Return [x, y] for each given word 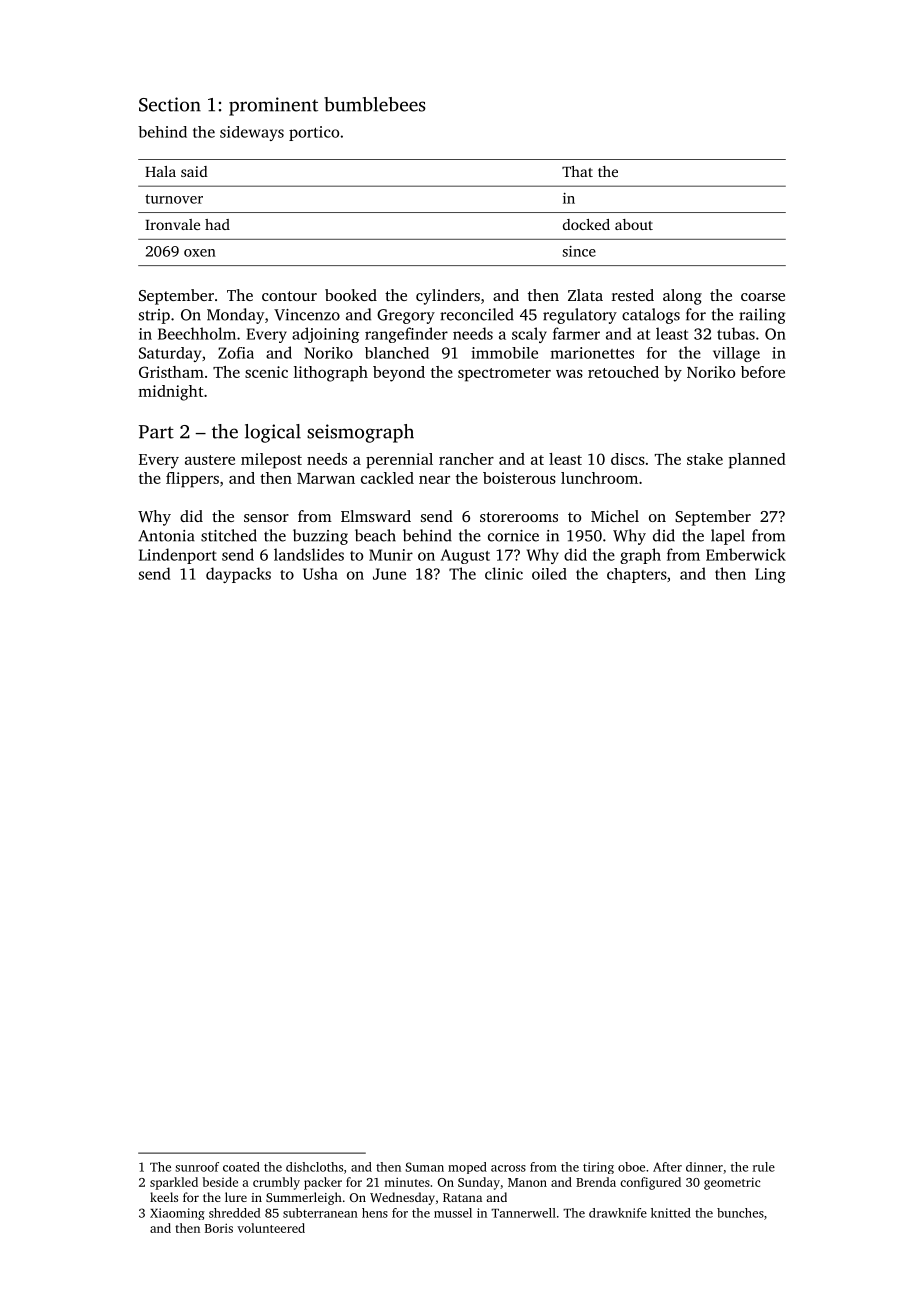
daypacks [238, 575]
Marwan [326, 478]
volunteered [271, 1228]
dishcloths [314, 1167]
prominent [273, 106]
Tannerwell [523, 1213]
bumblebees [375, 104]
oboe [631, 1167]
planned [757, 461]
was [569, 374]
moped [467, 1168]
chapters [637, 575]
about [634, 224]
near [434, 480]
